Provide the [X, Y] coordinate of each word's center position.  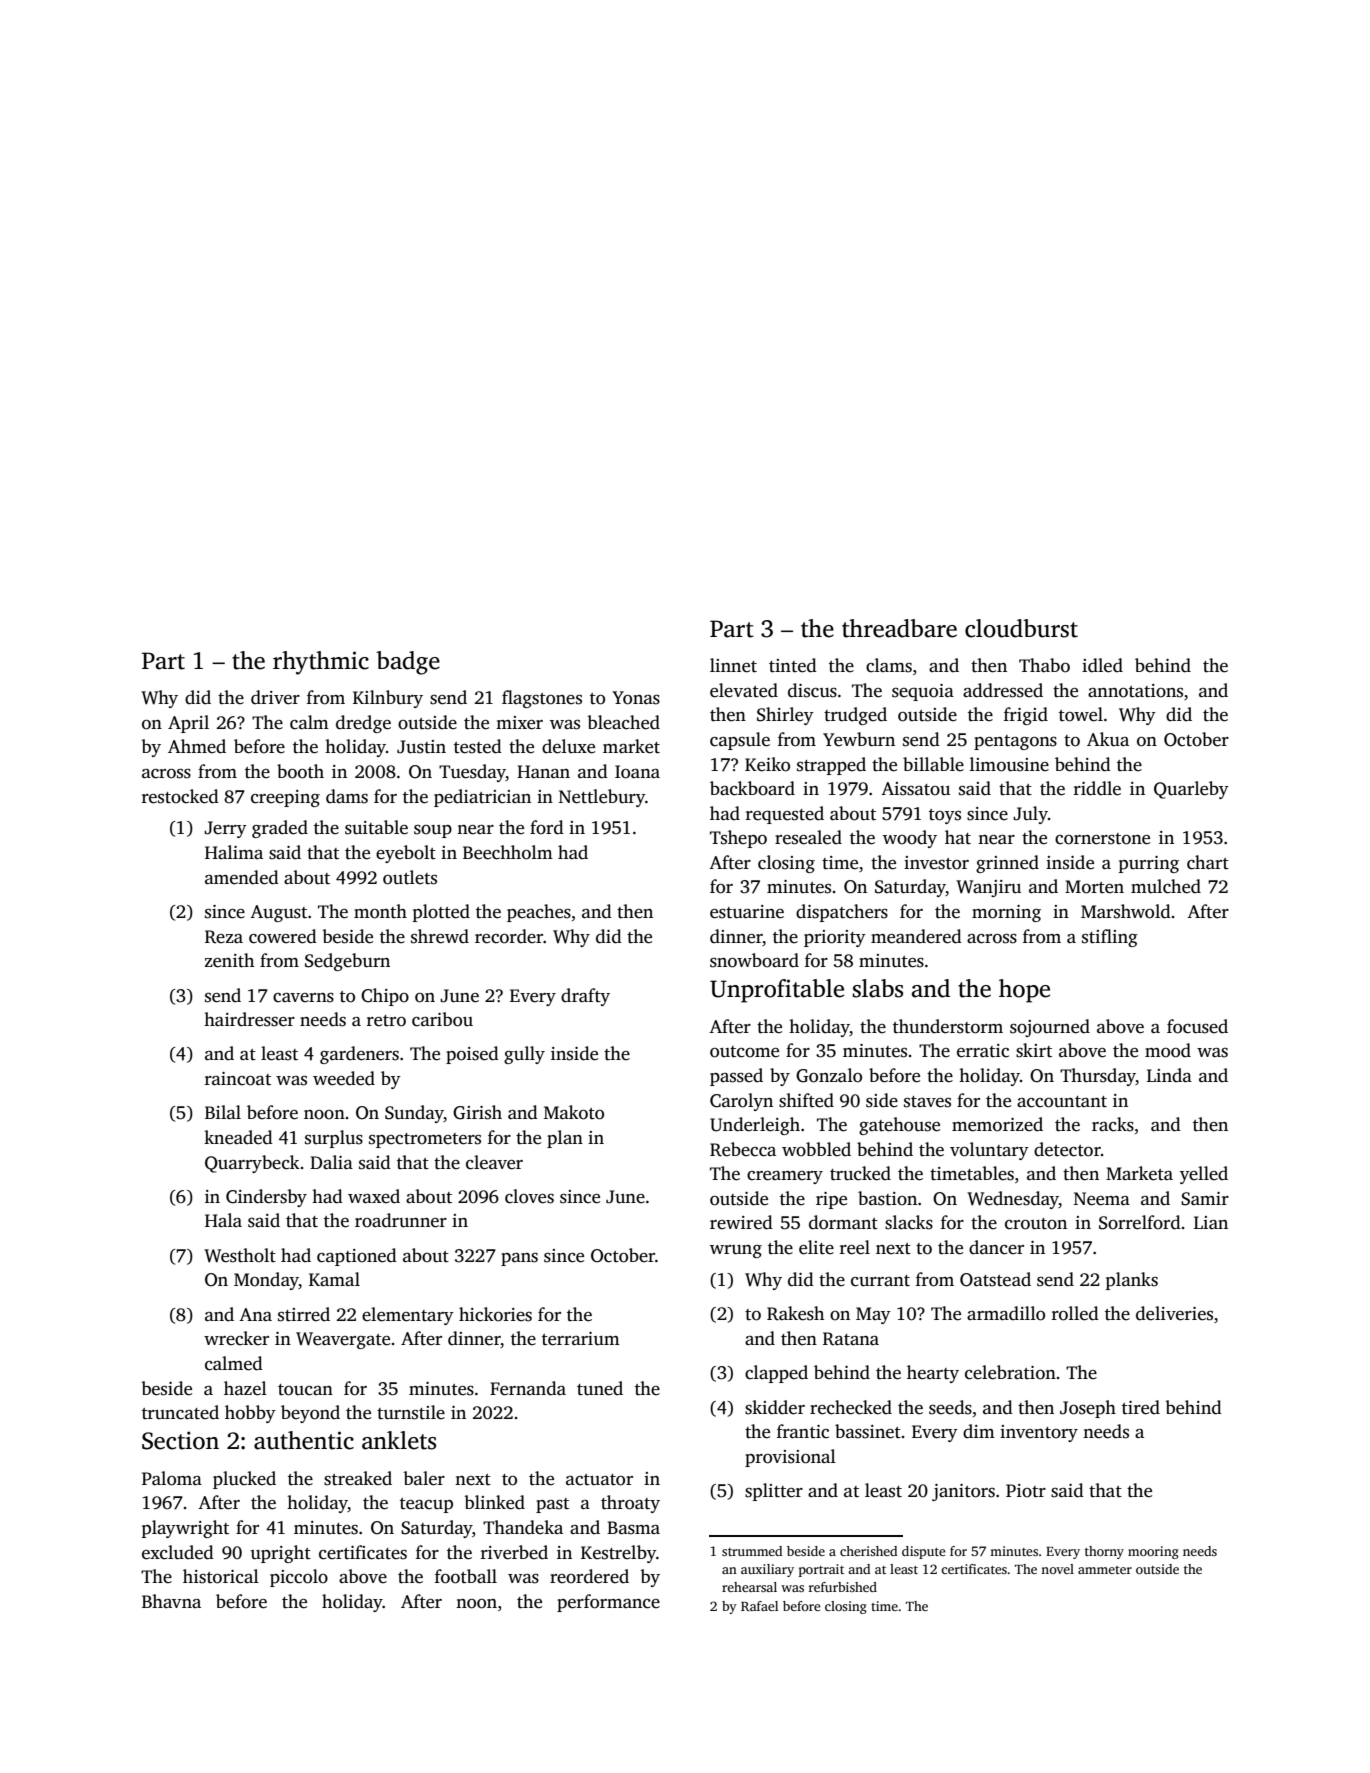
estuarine [747, 912]
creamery [785, 1177]
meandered [916, 936]
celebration [1010, 1372]
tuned [600, 1388]
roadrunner [401, 1220]
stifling [1110, 938]
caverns [303, 998]
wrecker [236, 1338]
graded [280, 829]
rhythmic [321, 663]
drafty [585, 997]
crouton [1036, 1224]
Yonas [636, 698]
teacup [426, 1505]
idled [1102, 665]
